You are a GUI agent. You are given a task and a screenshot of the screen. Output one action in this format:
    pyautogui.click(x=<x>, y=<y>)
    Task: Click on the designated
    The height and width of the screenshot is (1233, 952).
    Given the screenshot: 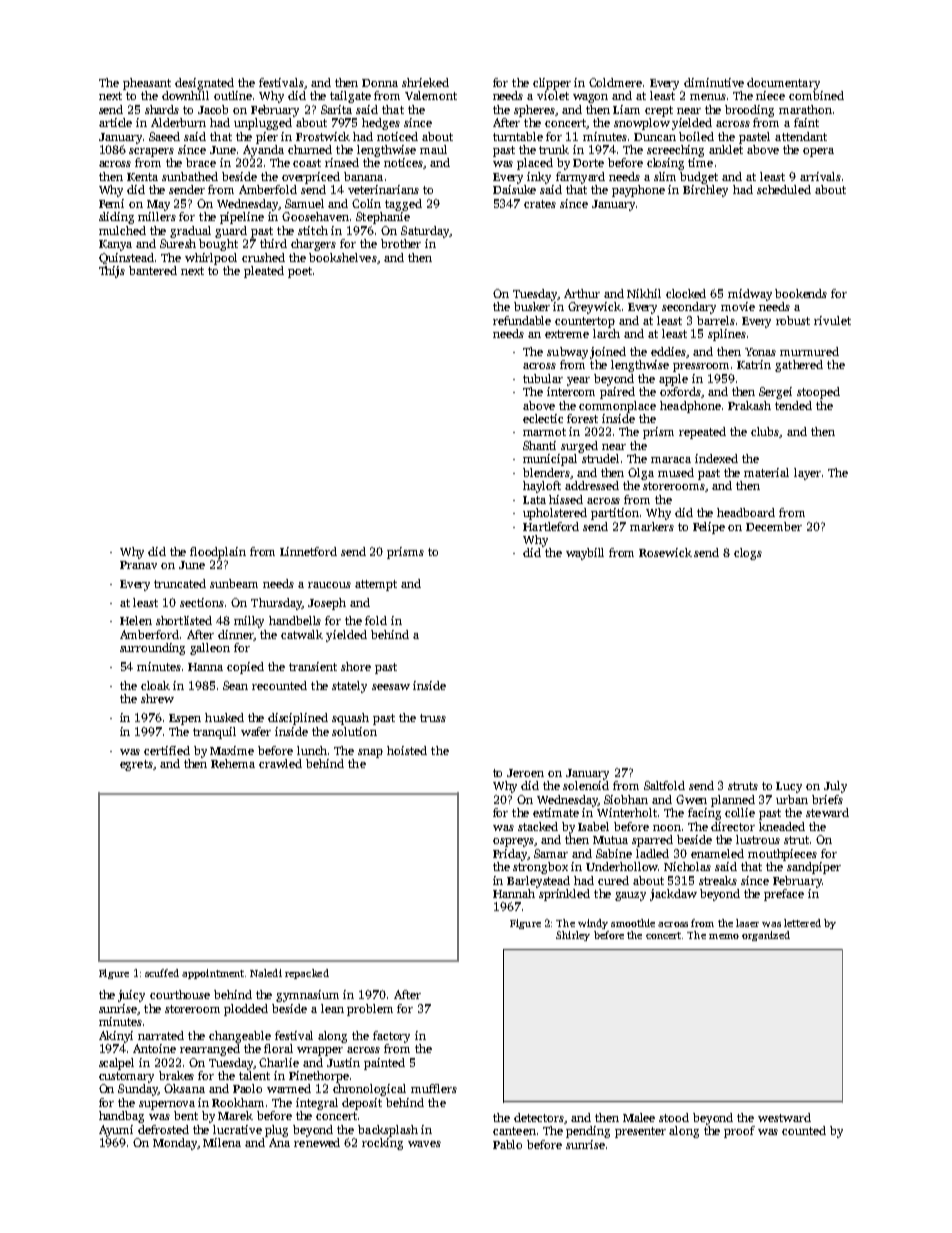 What is the action you would take?
    pyautogui.click(x=204, y=84)
